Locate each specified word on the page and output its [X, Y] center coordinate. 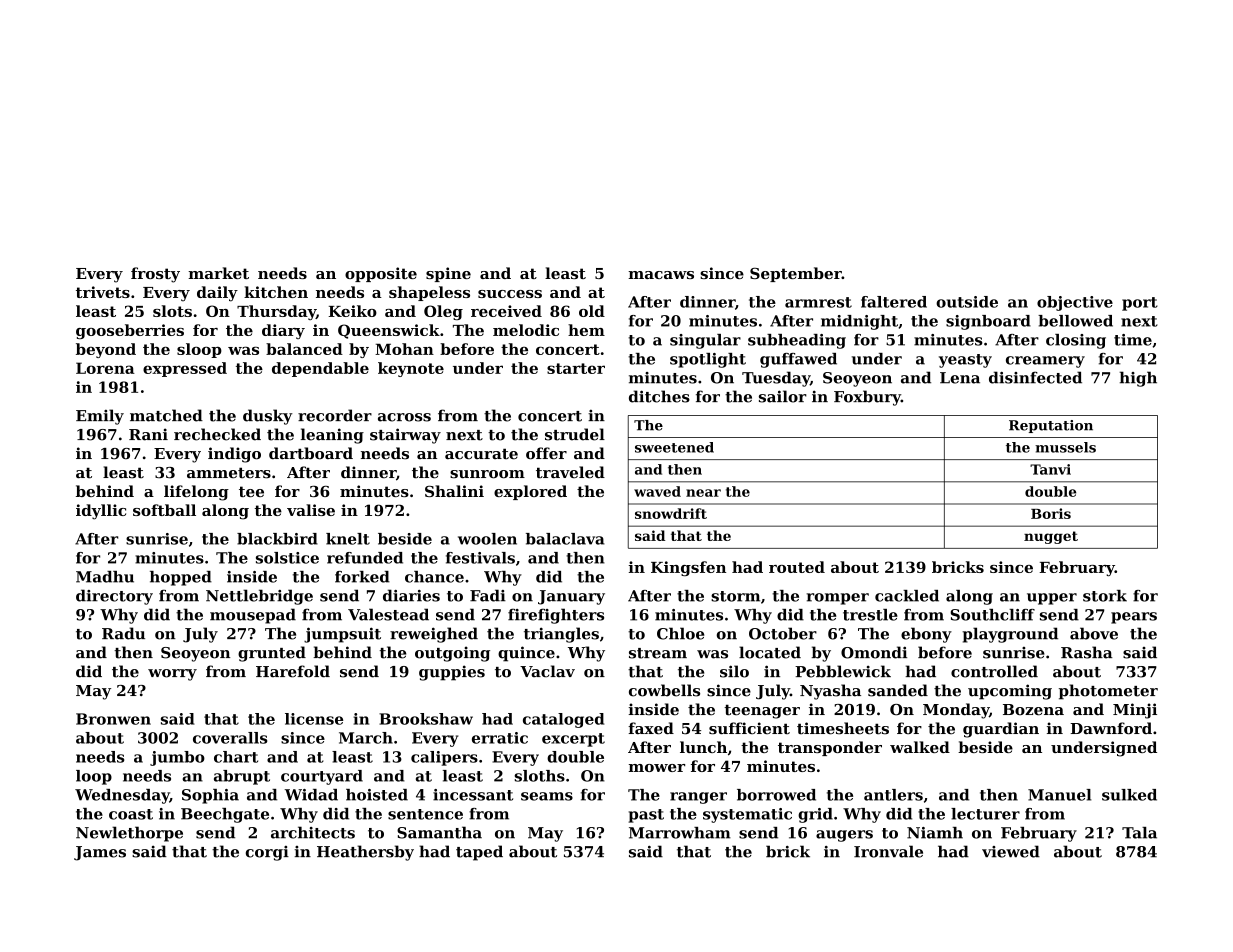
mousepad [253, 616]
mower [657, 768]
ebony [926, 635]
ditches [659, 396]
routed [797, 567]
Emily [100, 417]
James [100, 853]
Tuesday [776, 379]
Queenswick [389, 331]
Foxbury [867, 398]
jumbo [177, 758]
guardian [1001, 730]
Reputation [1051, 426]
